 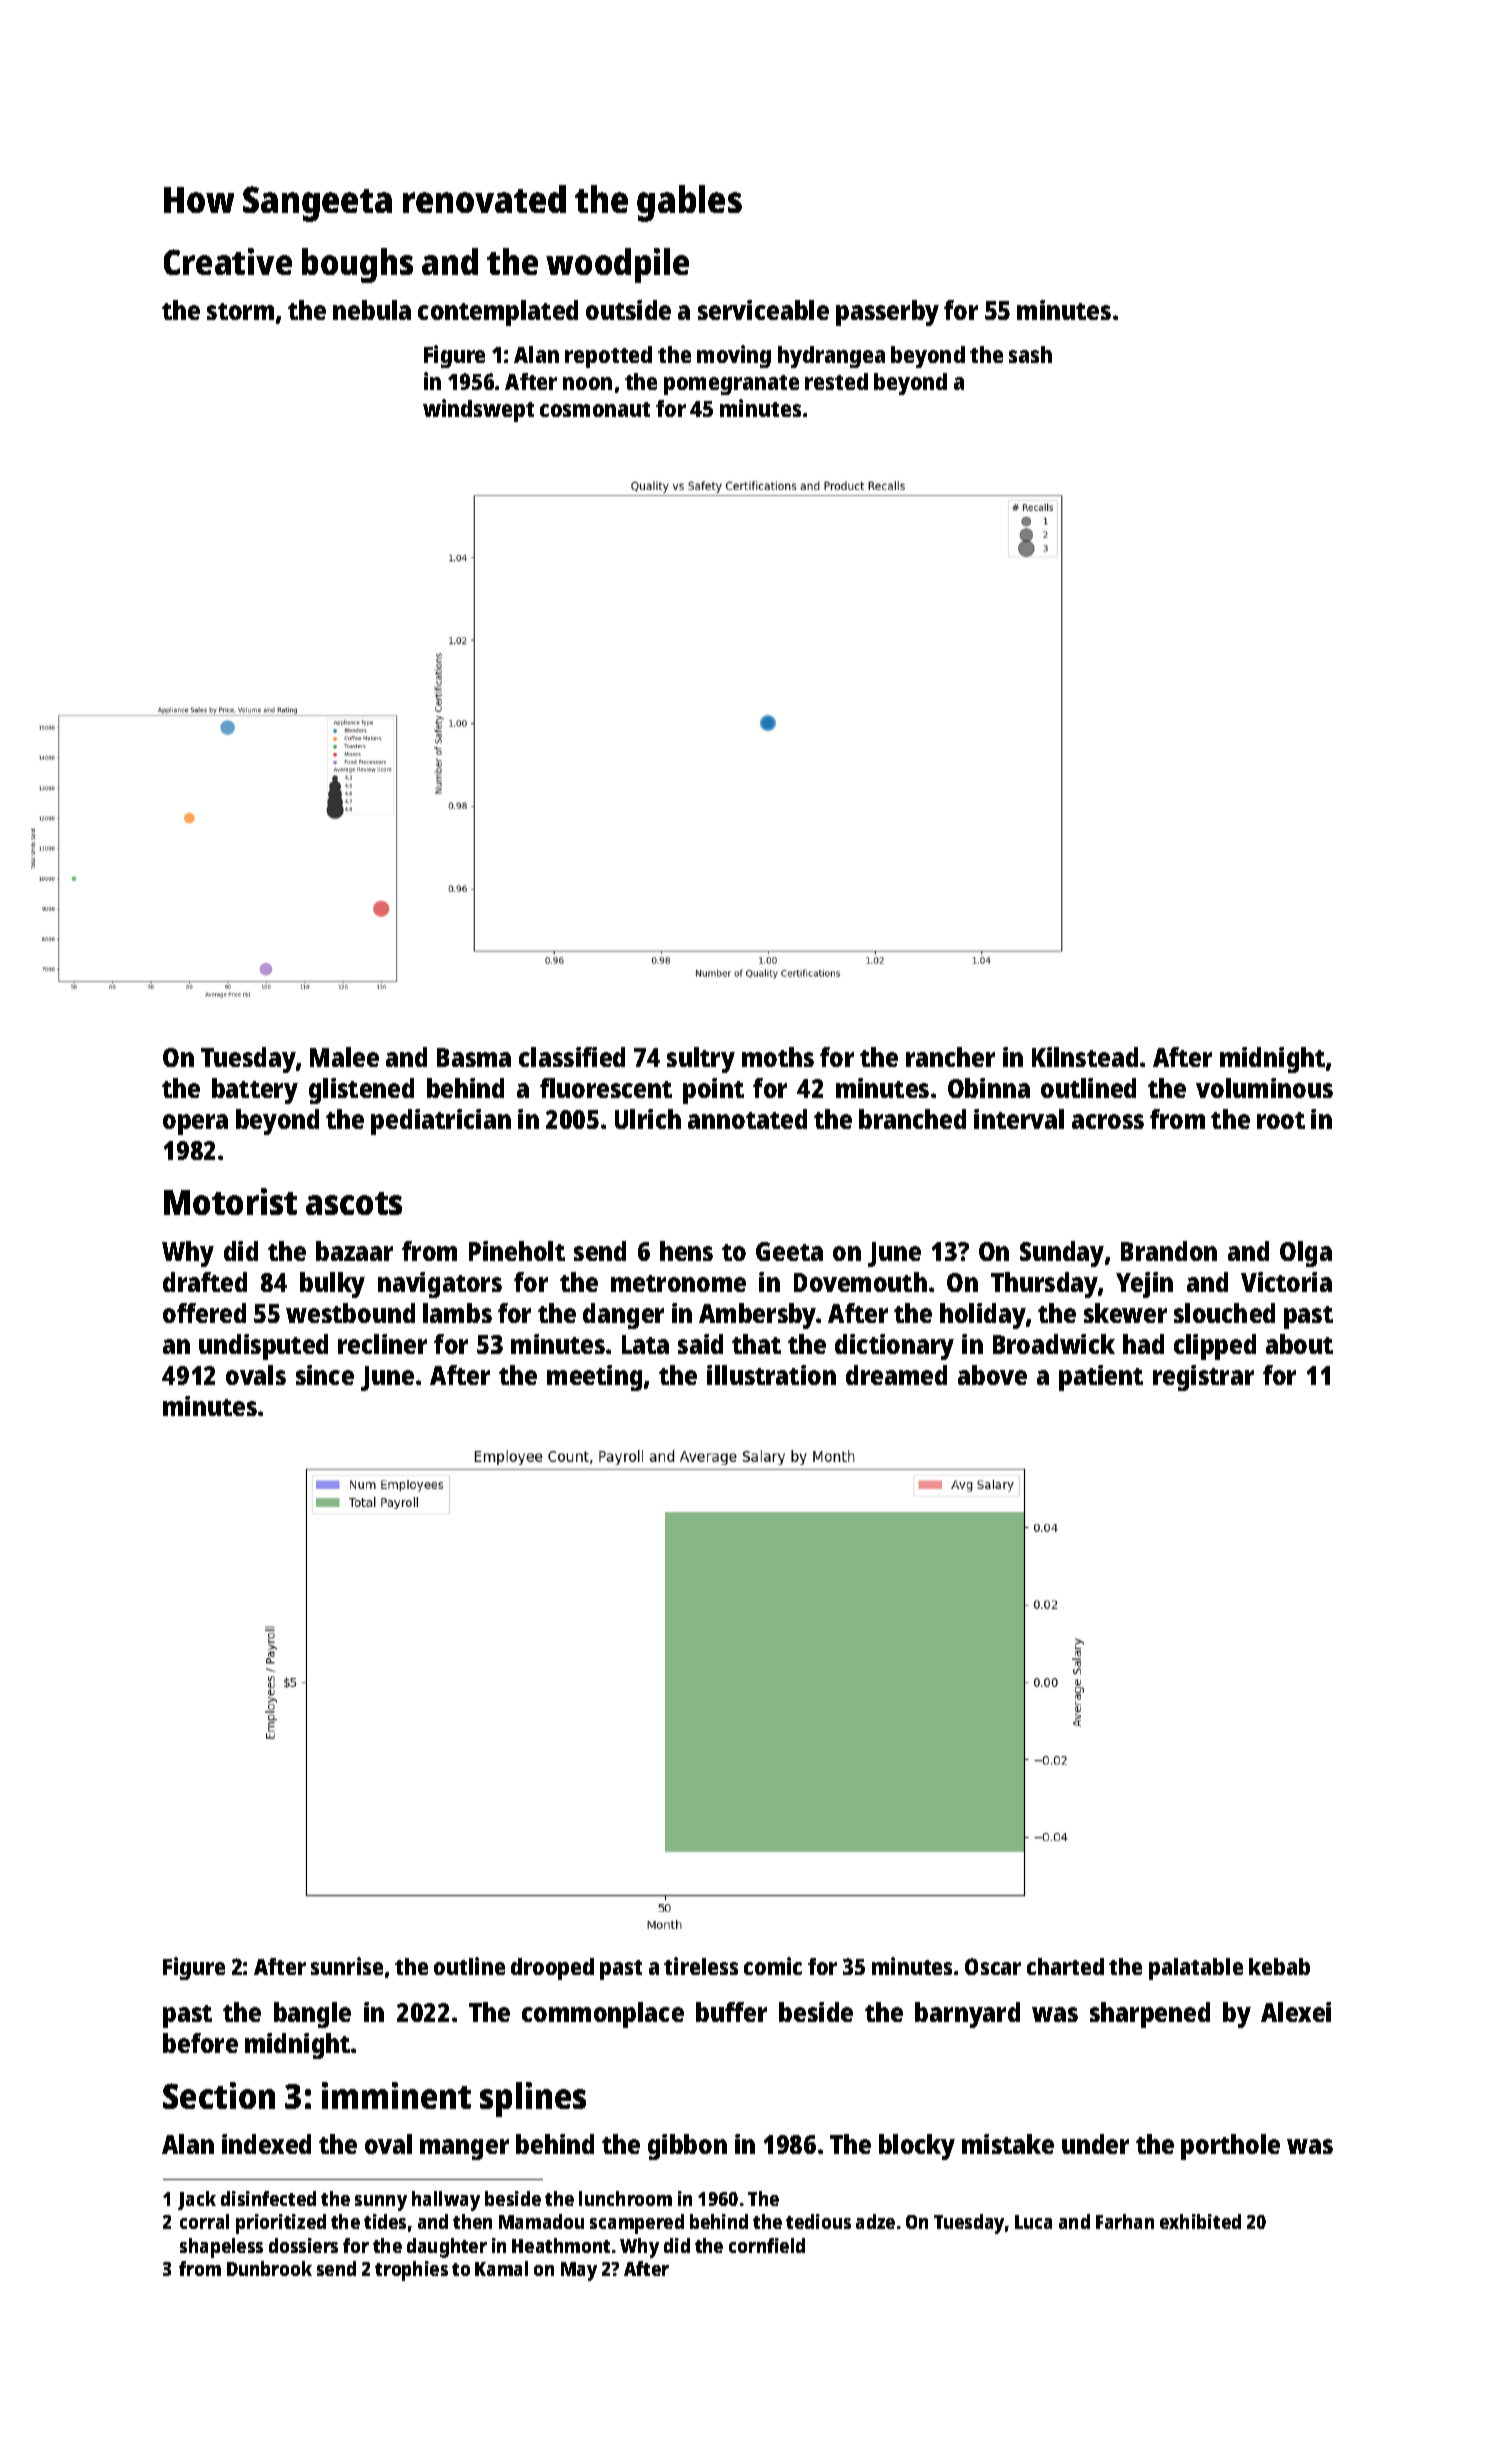 What do you see at coordinates (836, 381) in the document?
I see `rested` at bounding box center [836, 381].
